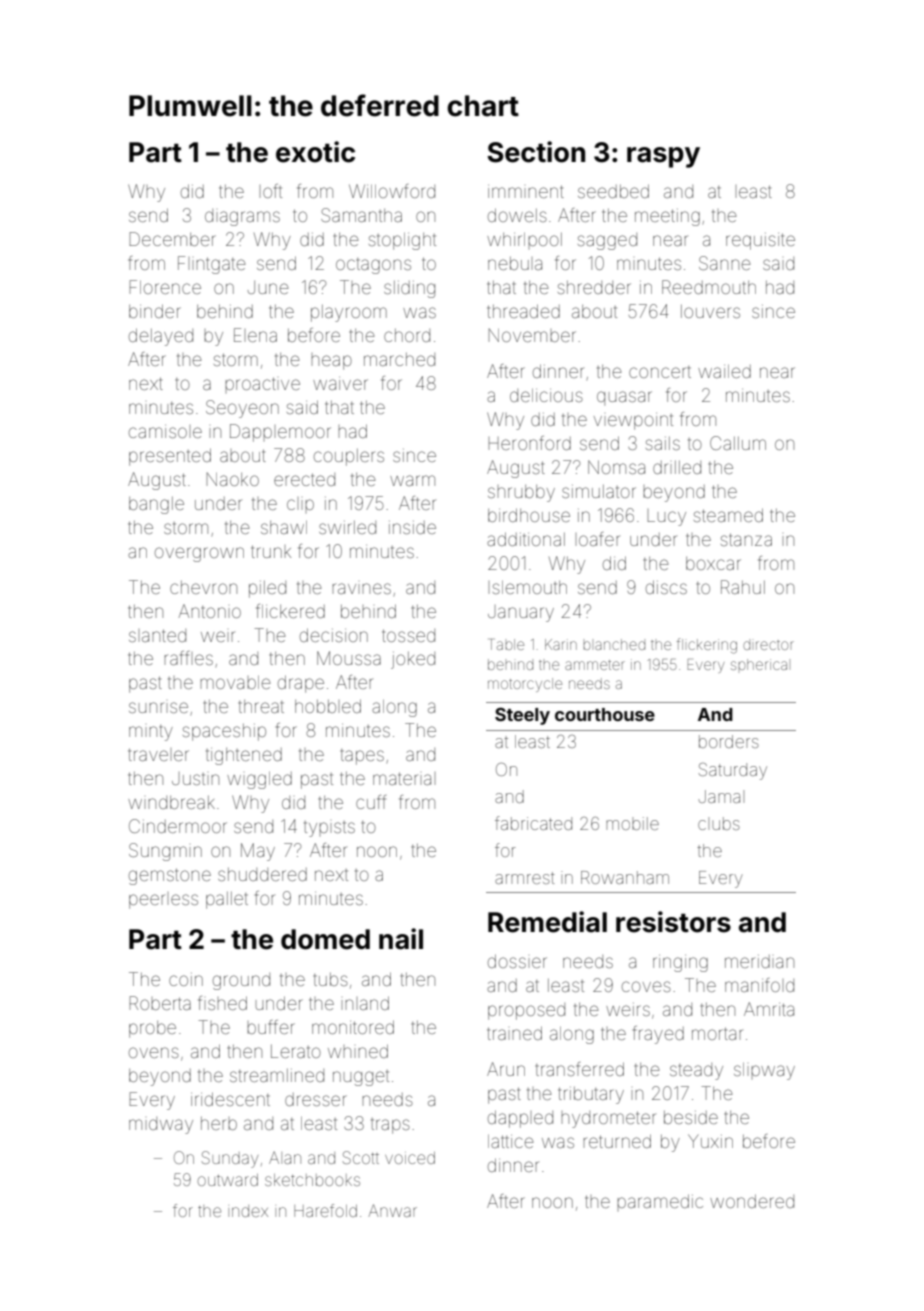 The width and height of the screenshot is (924, 1311). Describe the element at coordinates (663, 157) in the screenshot. I see `raspy` at that location.
